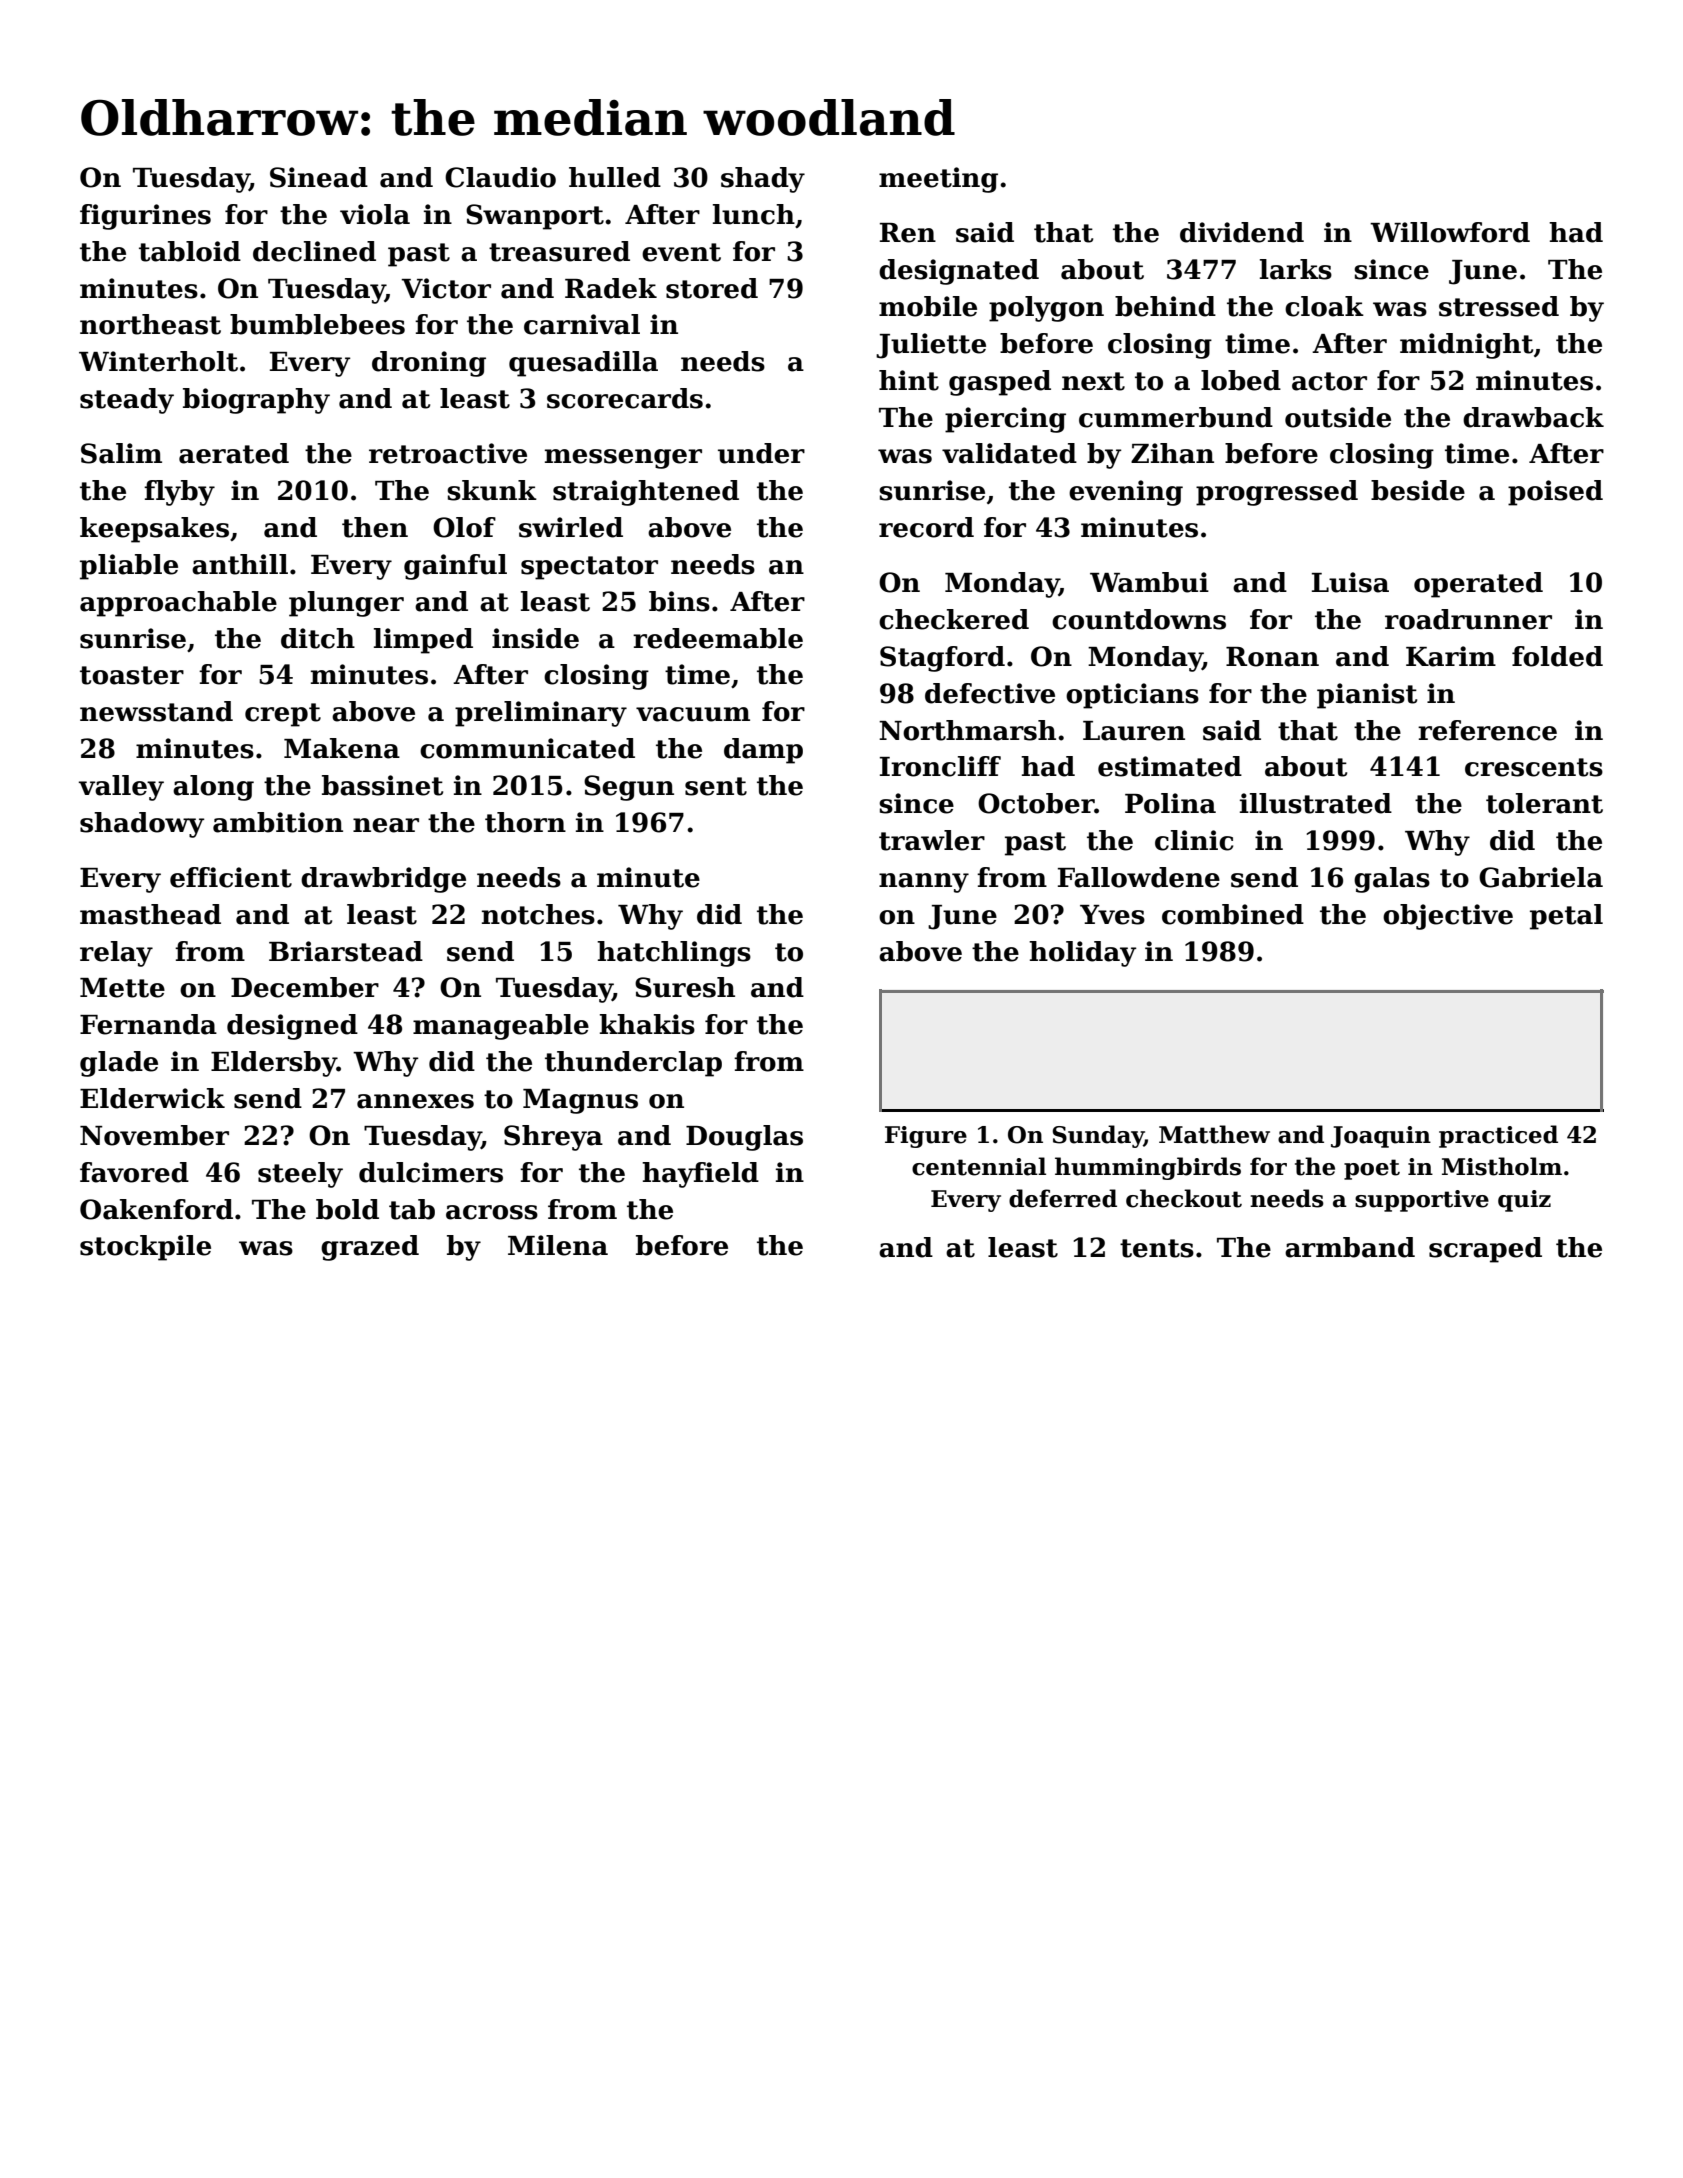 The image size is (1683, 2178). I want to click on Douglas, so click(744, 1138).
